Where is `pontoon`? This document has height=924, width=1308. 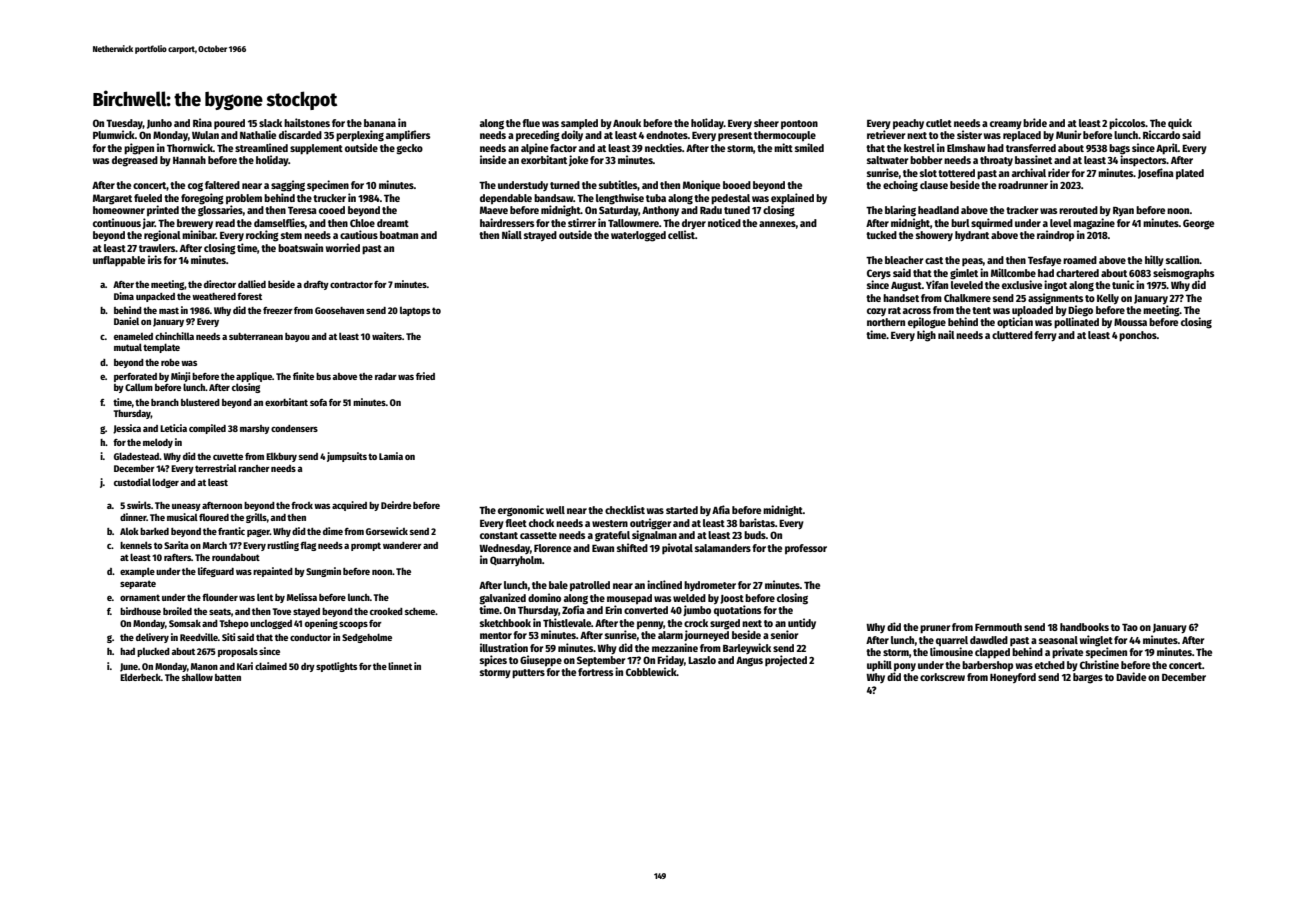
pontoon is located at coordinates (799, 124).
